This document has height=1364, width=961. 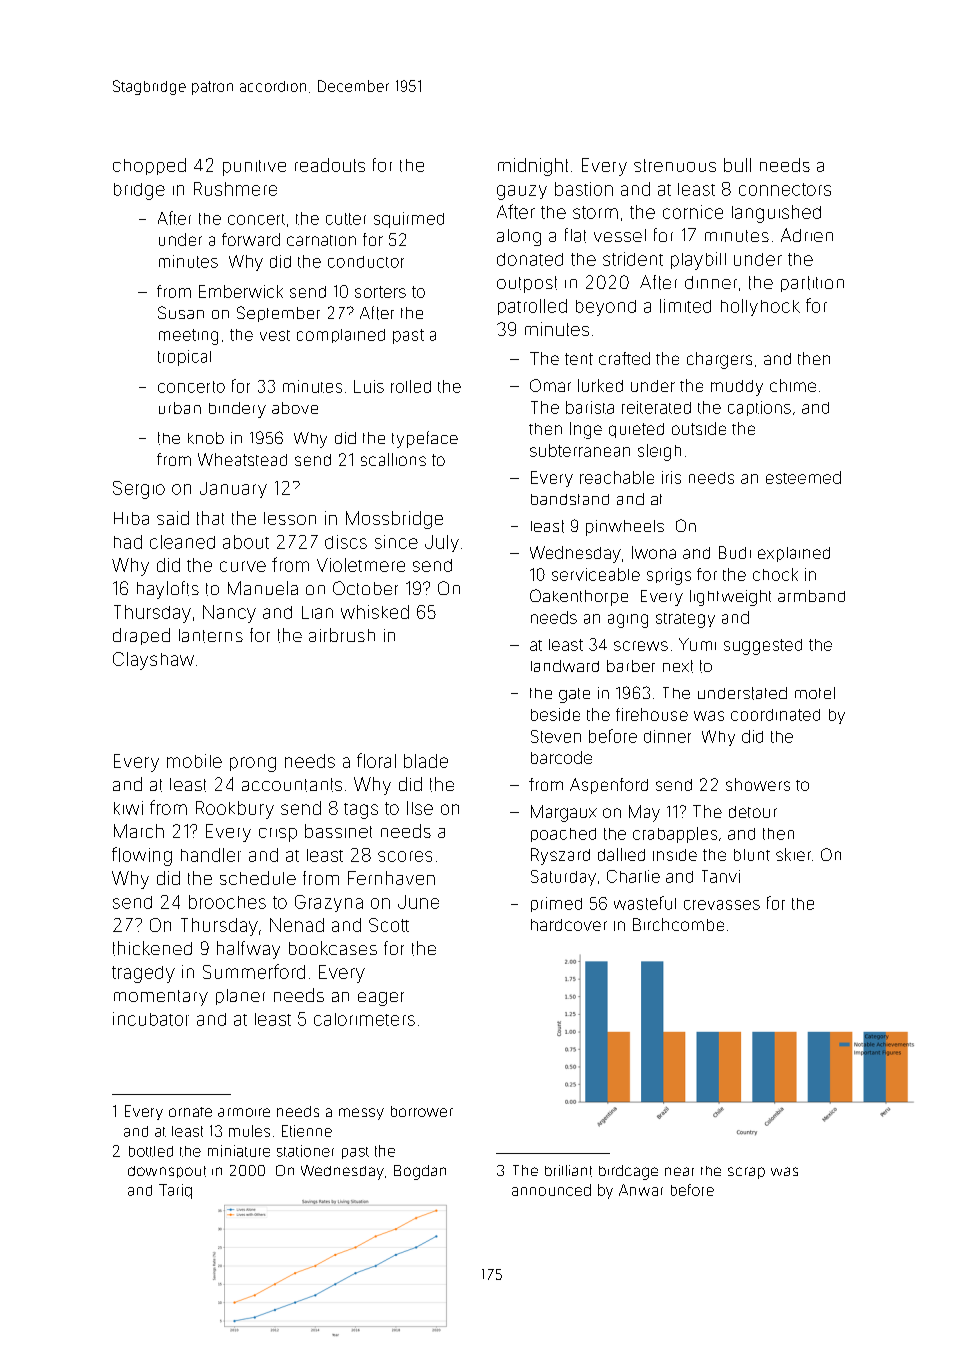 I want to click on Bogdan, so click(x=420, y=1172).
